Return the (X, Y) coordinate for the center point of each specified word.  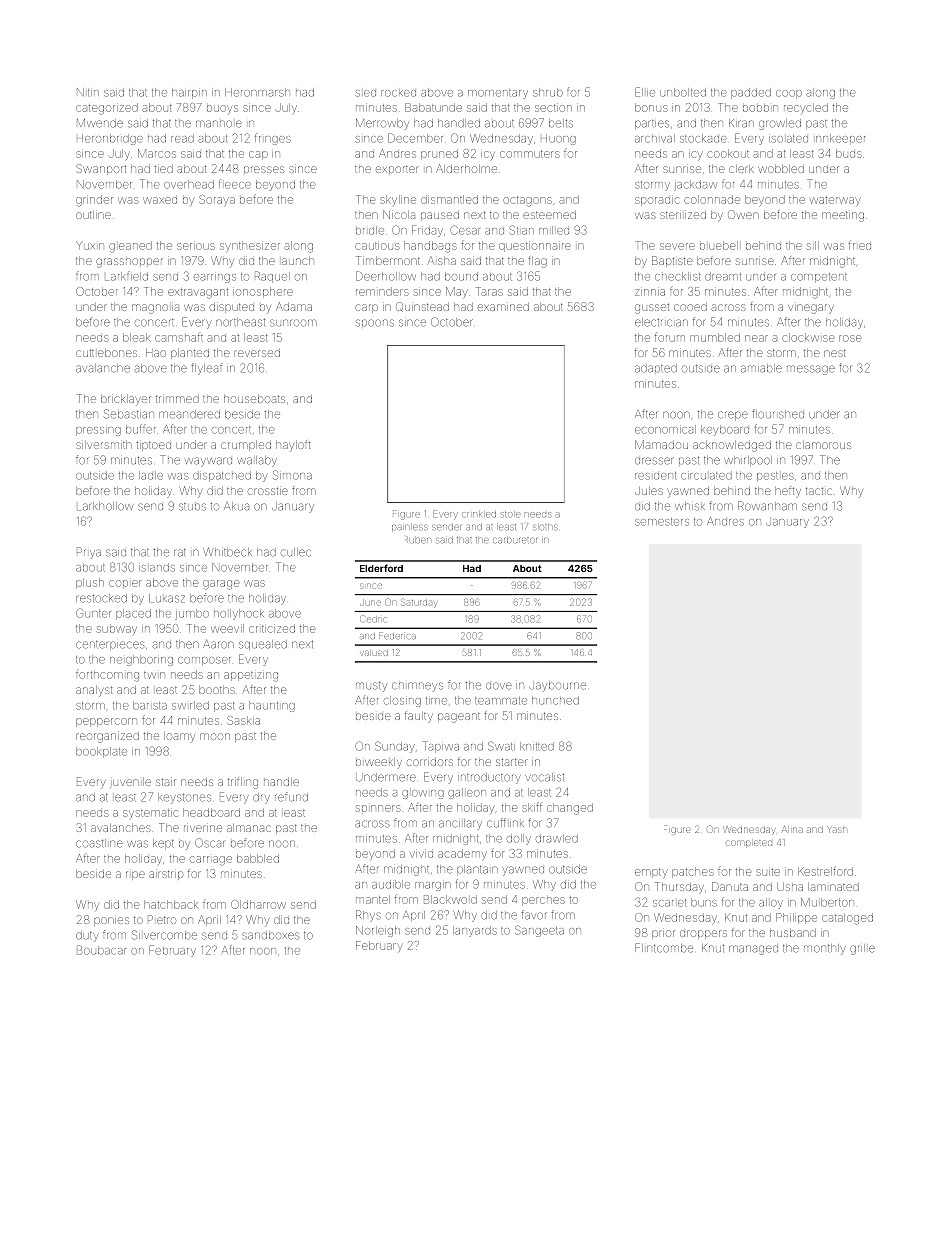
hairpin (189, 93)
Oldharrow (258, 904)
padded (751, 93)
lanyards (475, 931)
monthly (825, 949)
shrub (548, 92)
